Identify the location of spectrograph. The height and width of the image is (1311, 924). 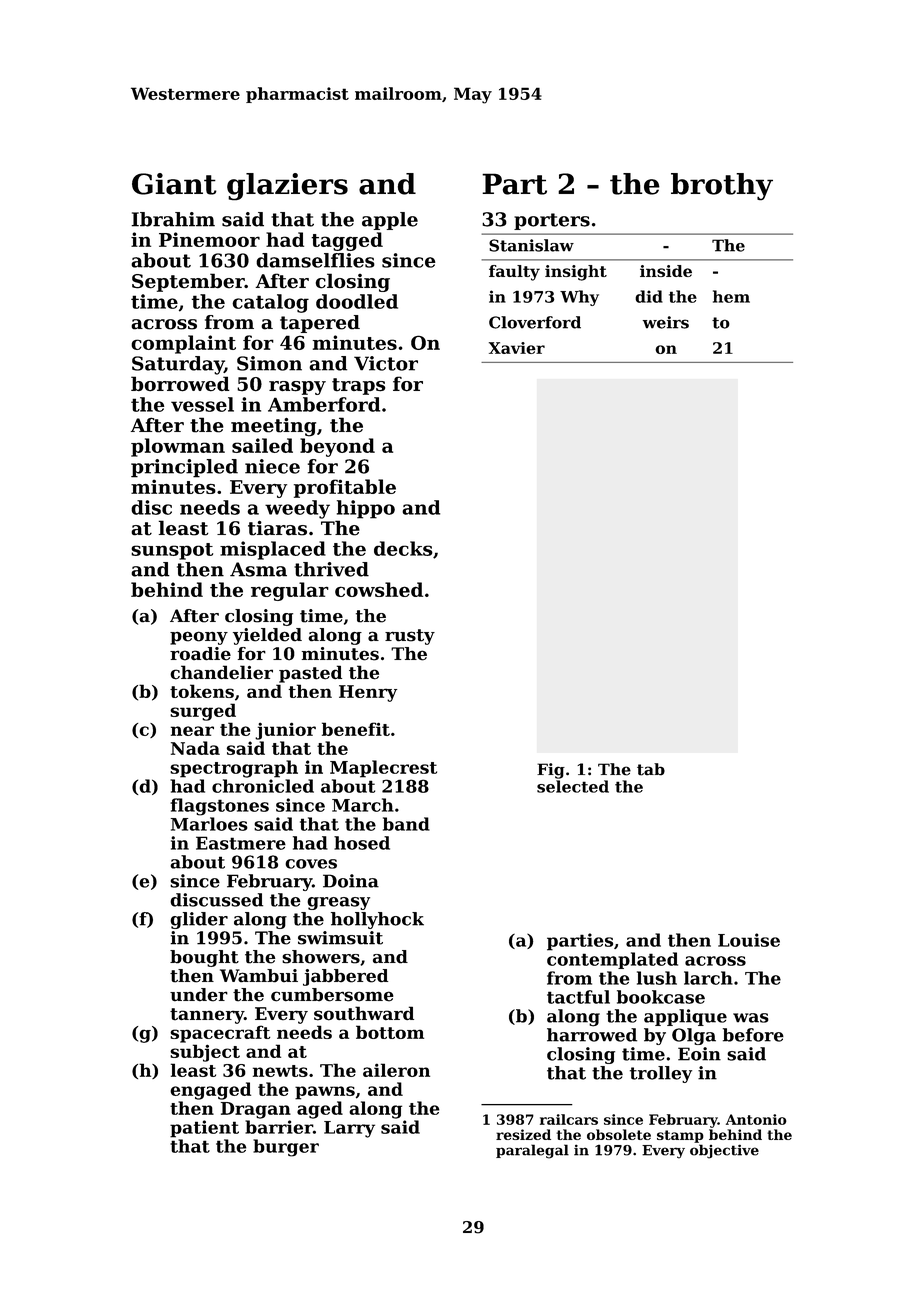
(234, 769).
